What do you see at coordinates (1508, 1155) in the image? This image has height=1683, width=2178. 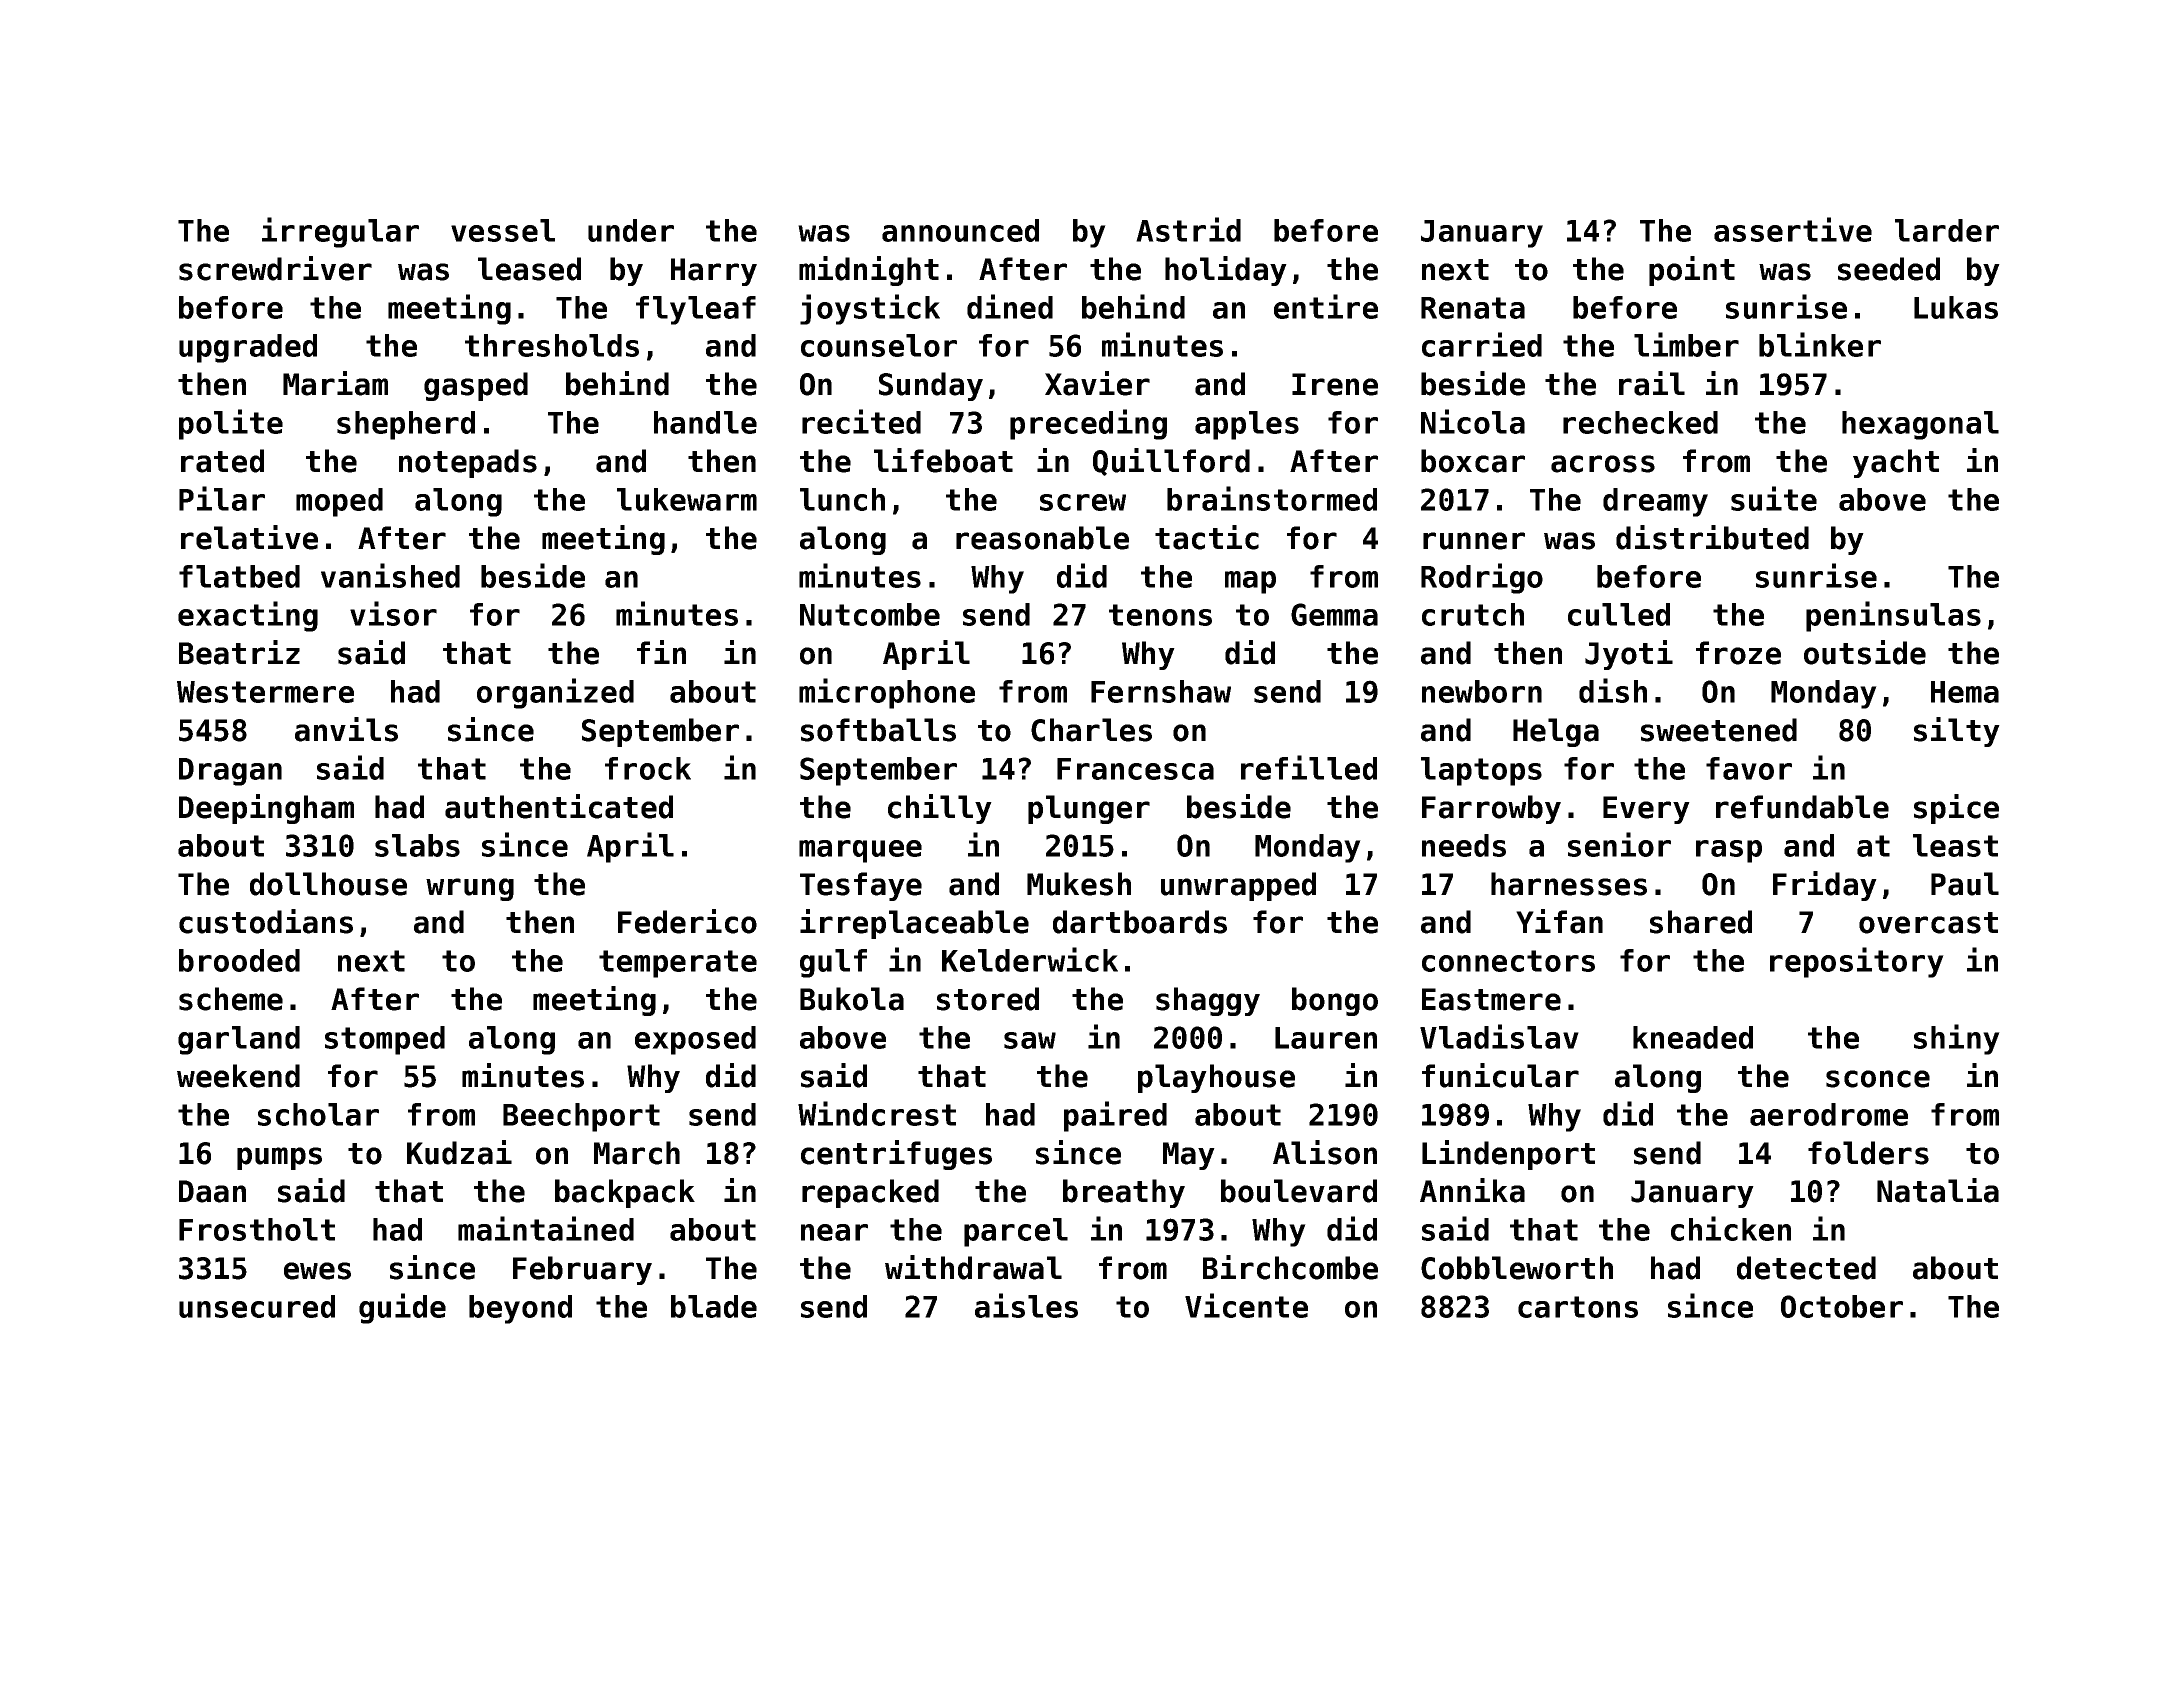 I see `Lindenport` at bounding box center [1508, 1155].
